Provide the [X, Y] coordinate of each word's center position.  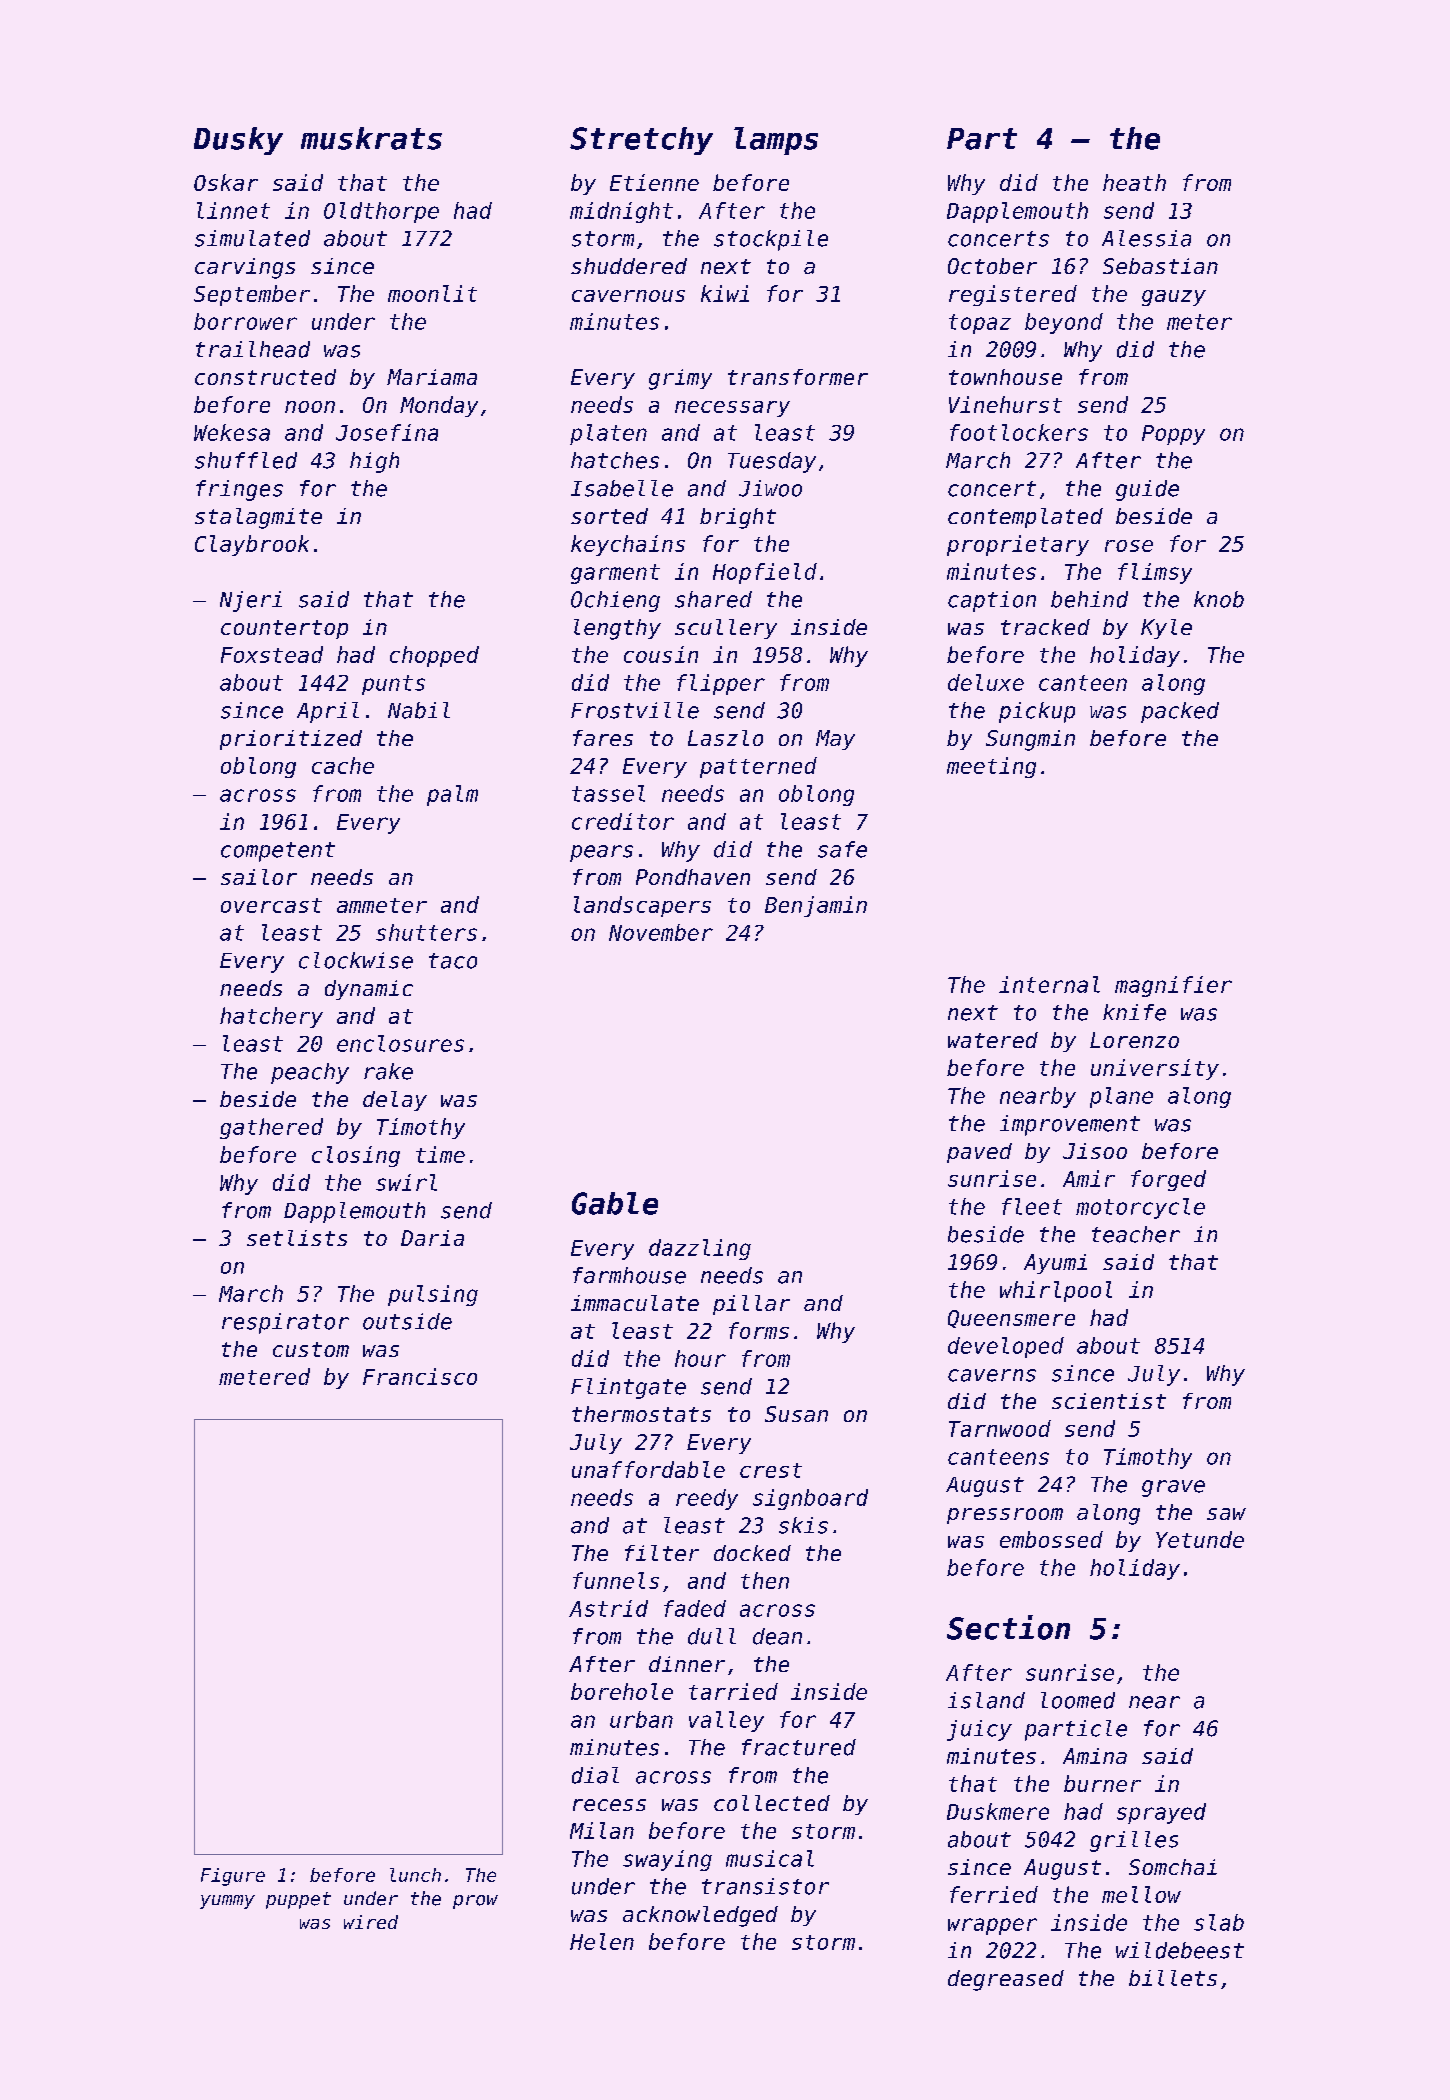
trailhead [253, 349]
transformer [798, 377]
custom [311, 1349]
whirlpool [1056, 1291]
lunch [415, 1875]
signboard [810, 1499]
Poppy [1173, 435]
